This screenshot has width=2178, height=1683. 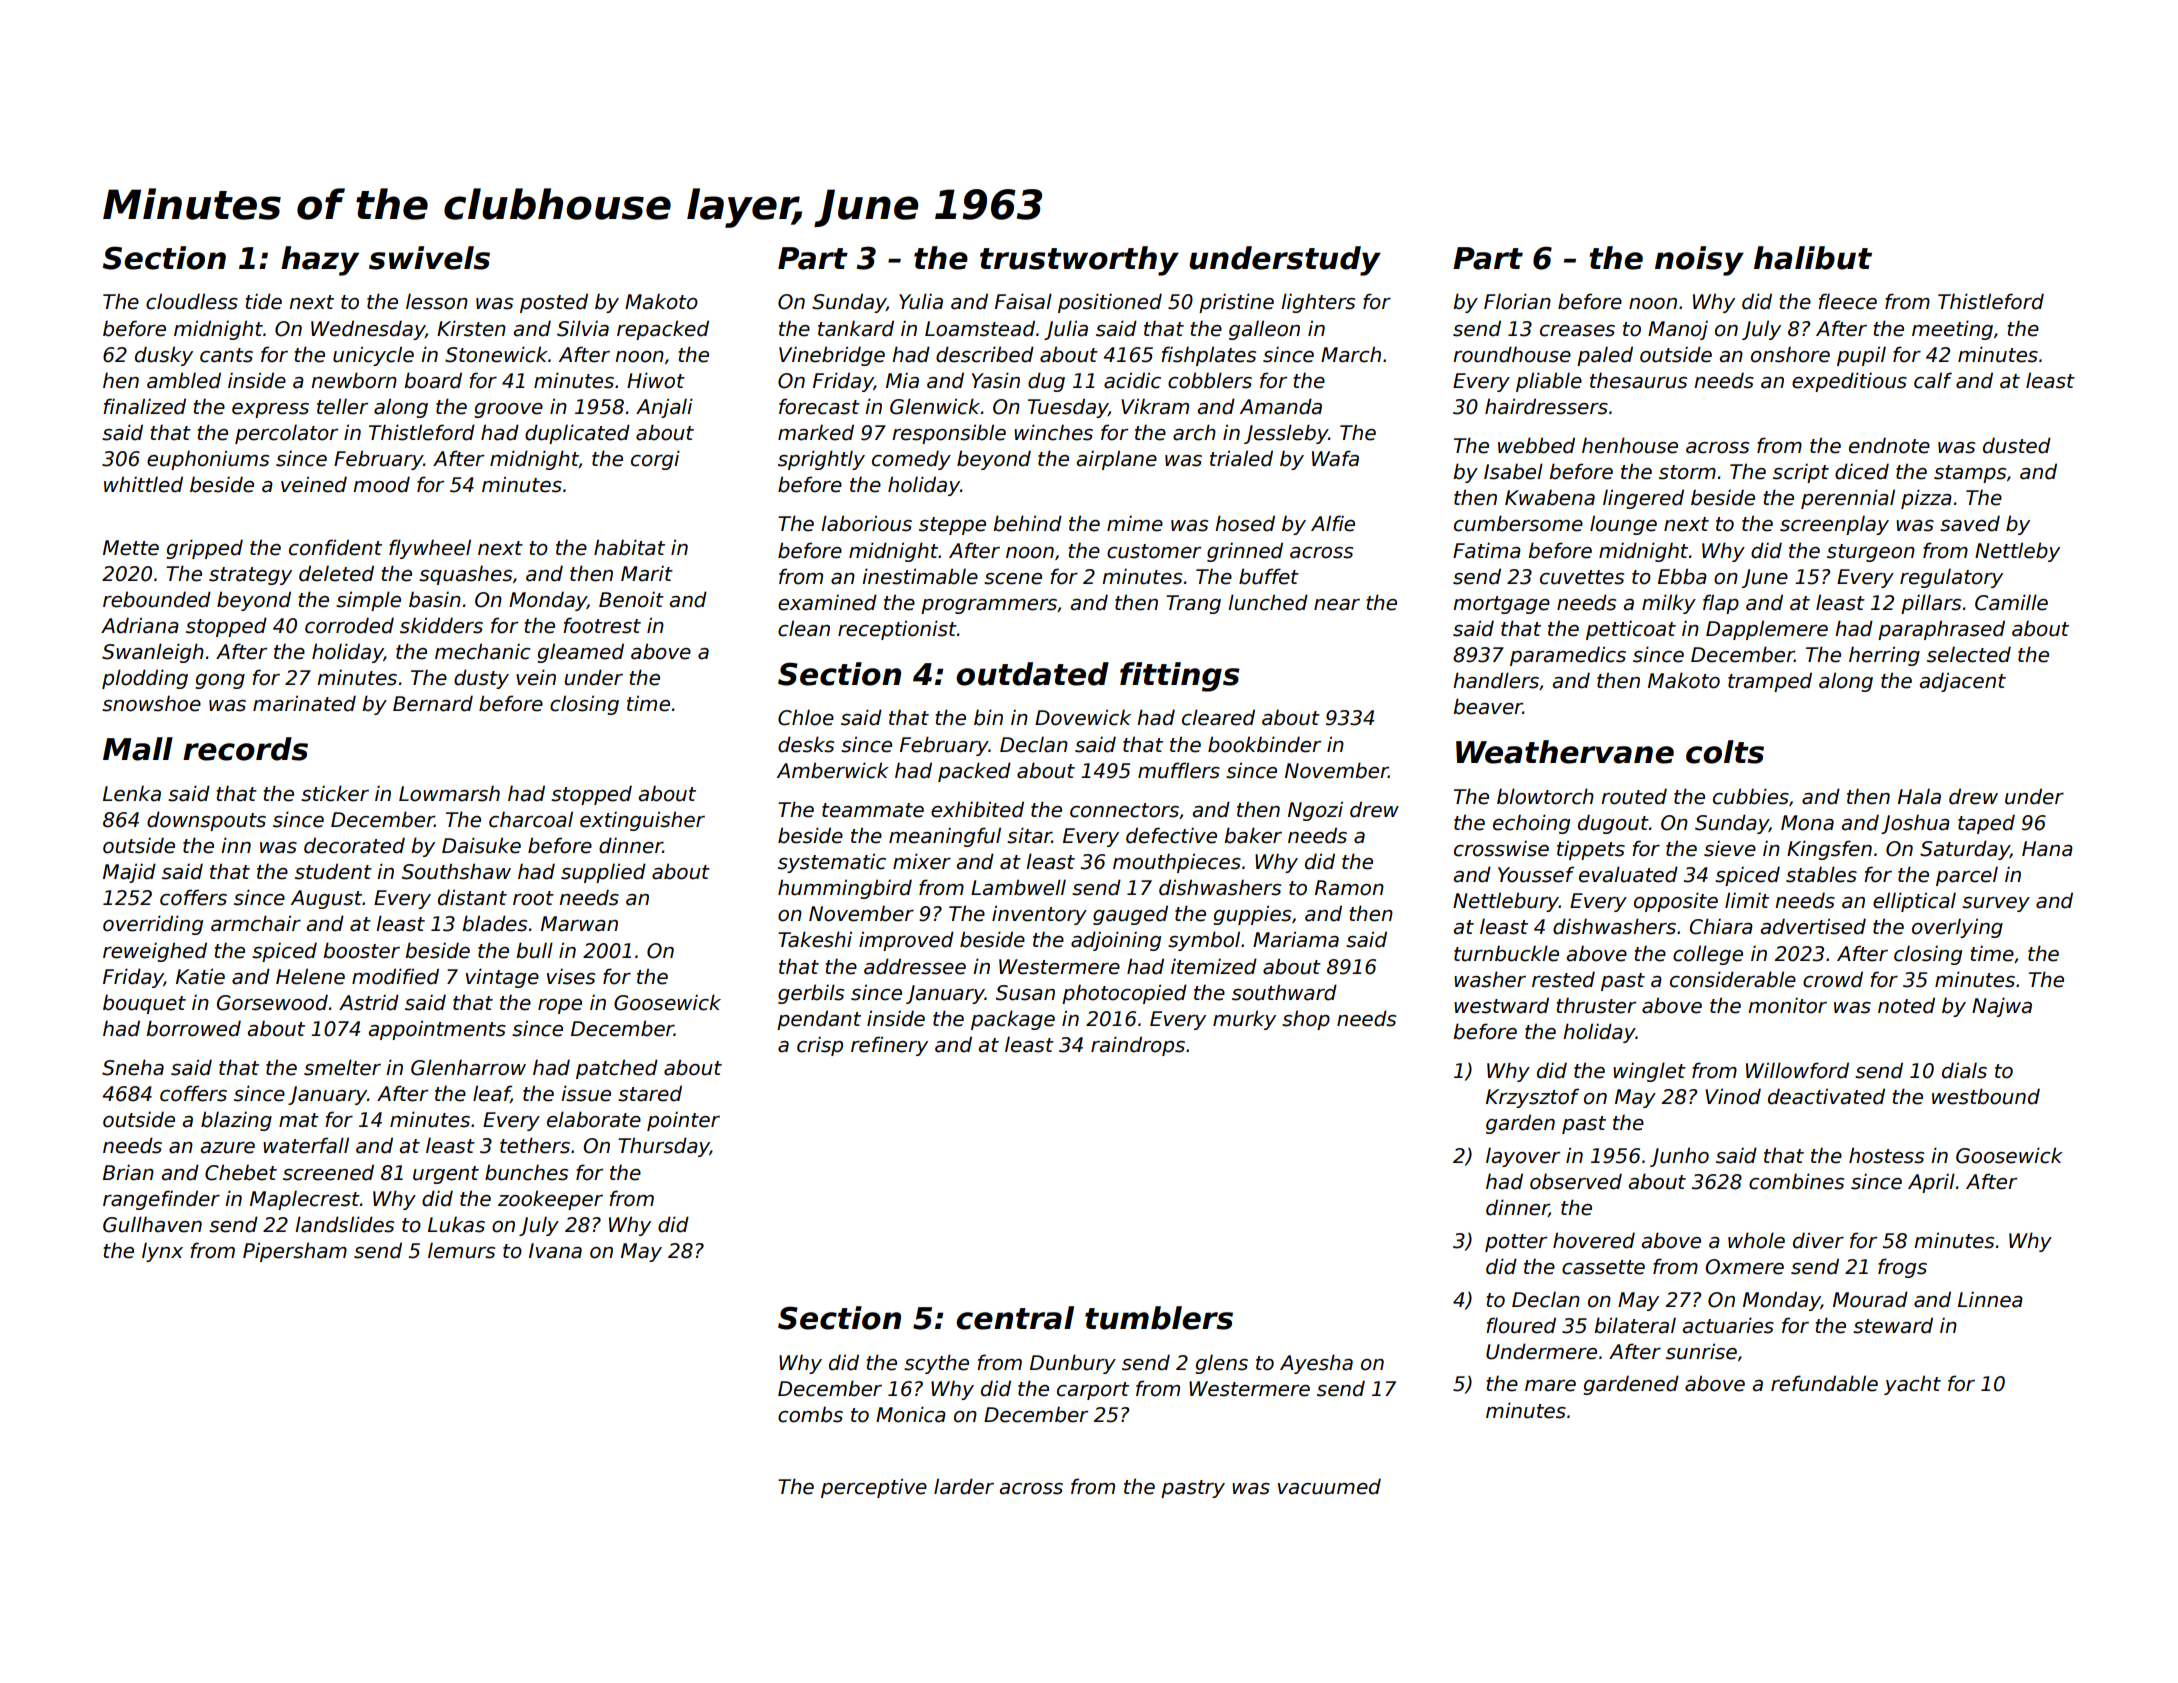 I want to click on trustworthy, so click(x=1079, y=261).
